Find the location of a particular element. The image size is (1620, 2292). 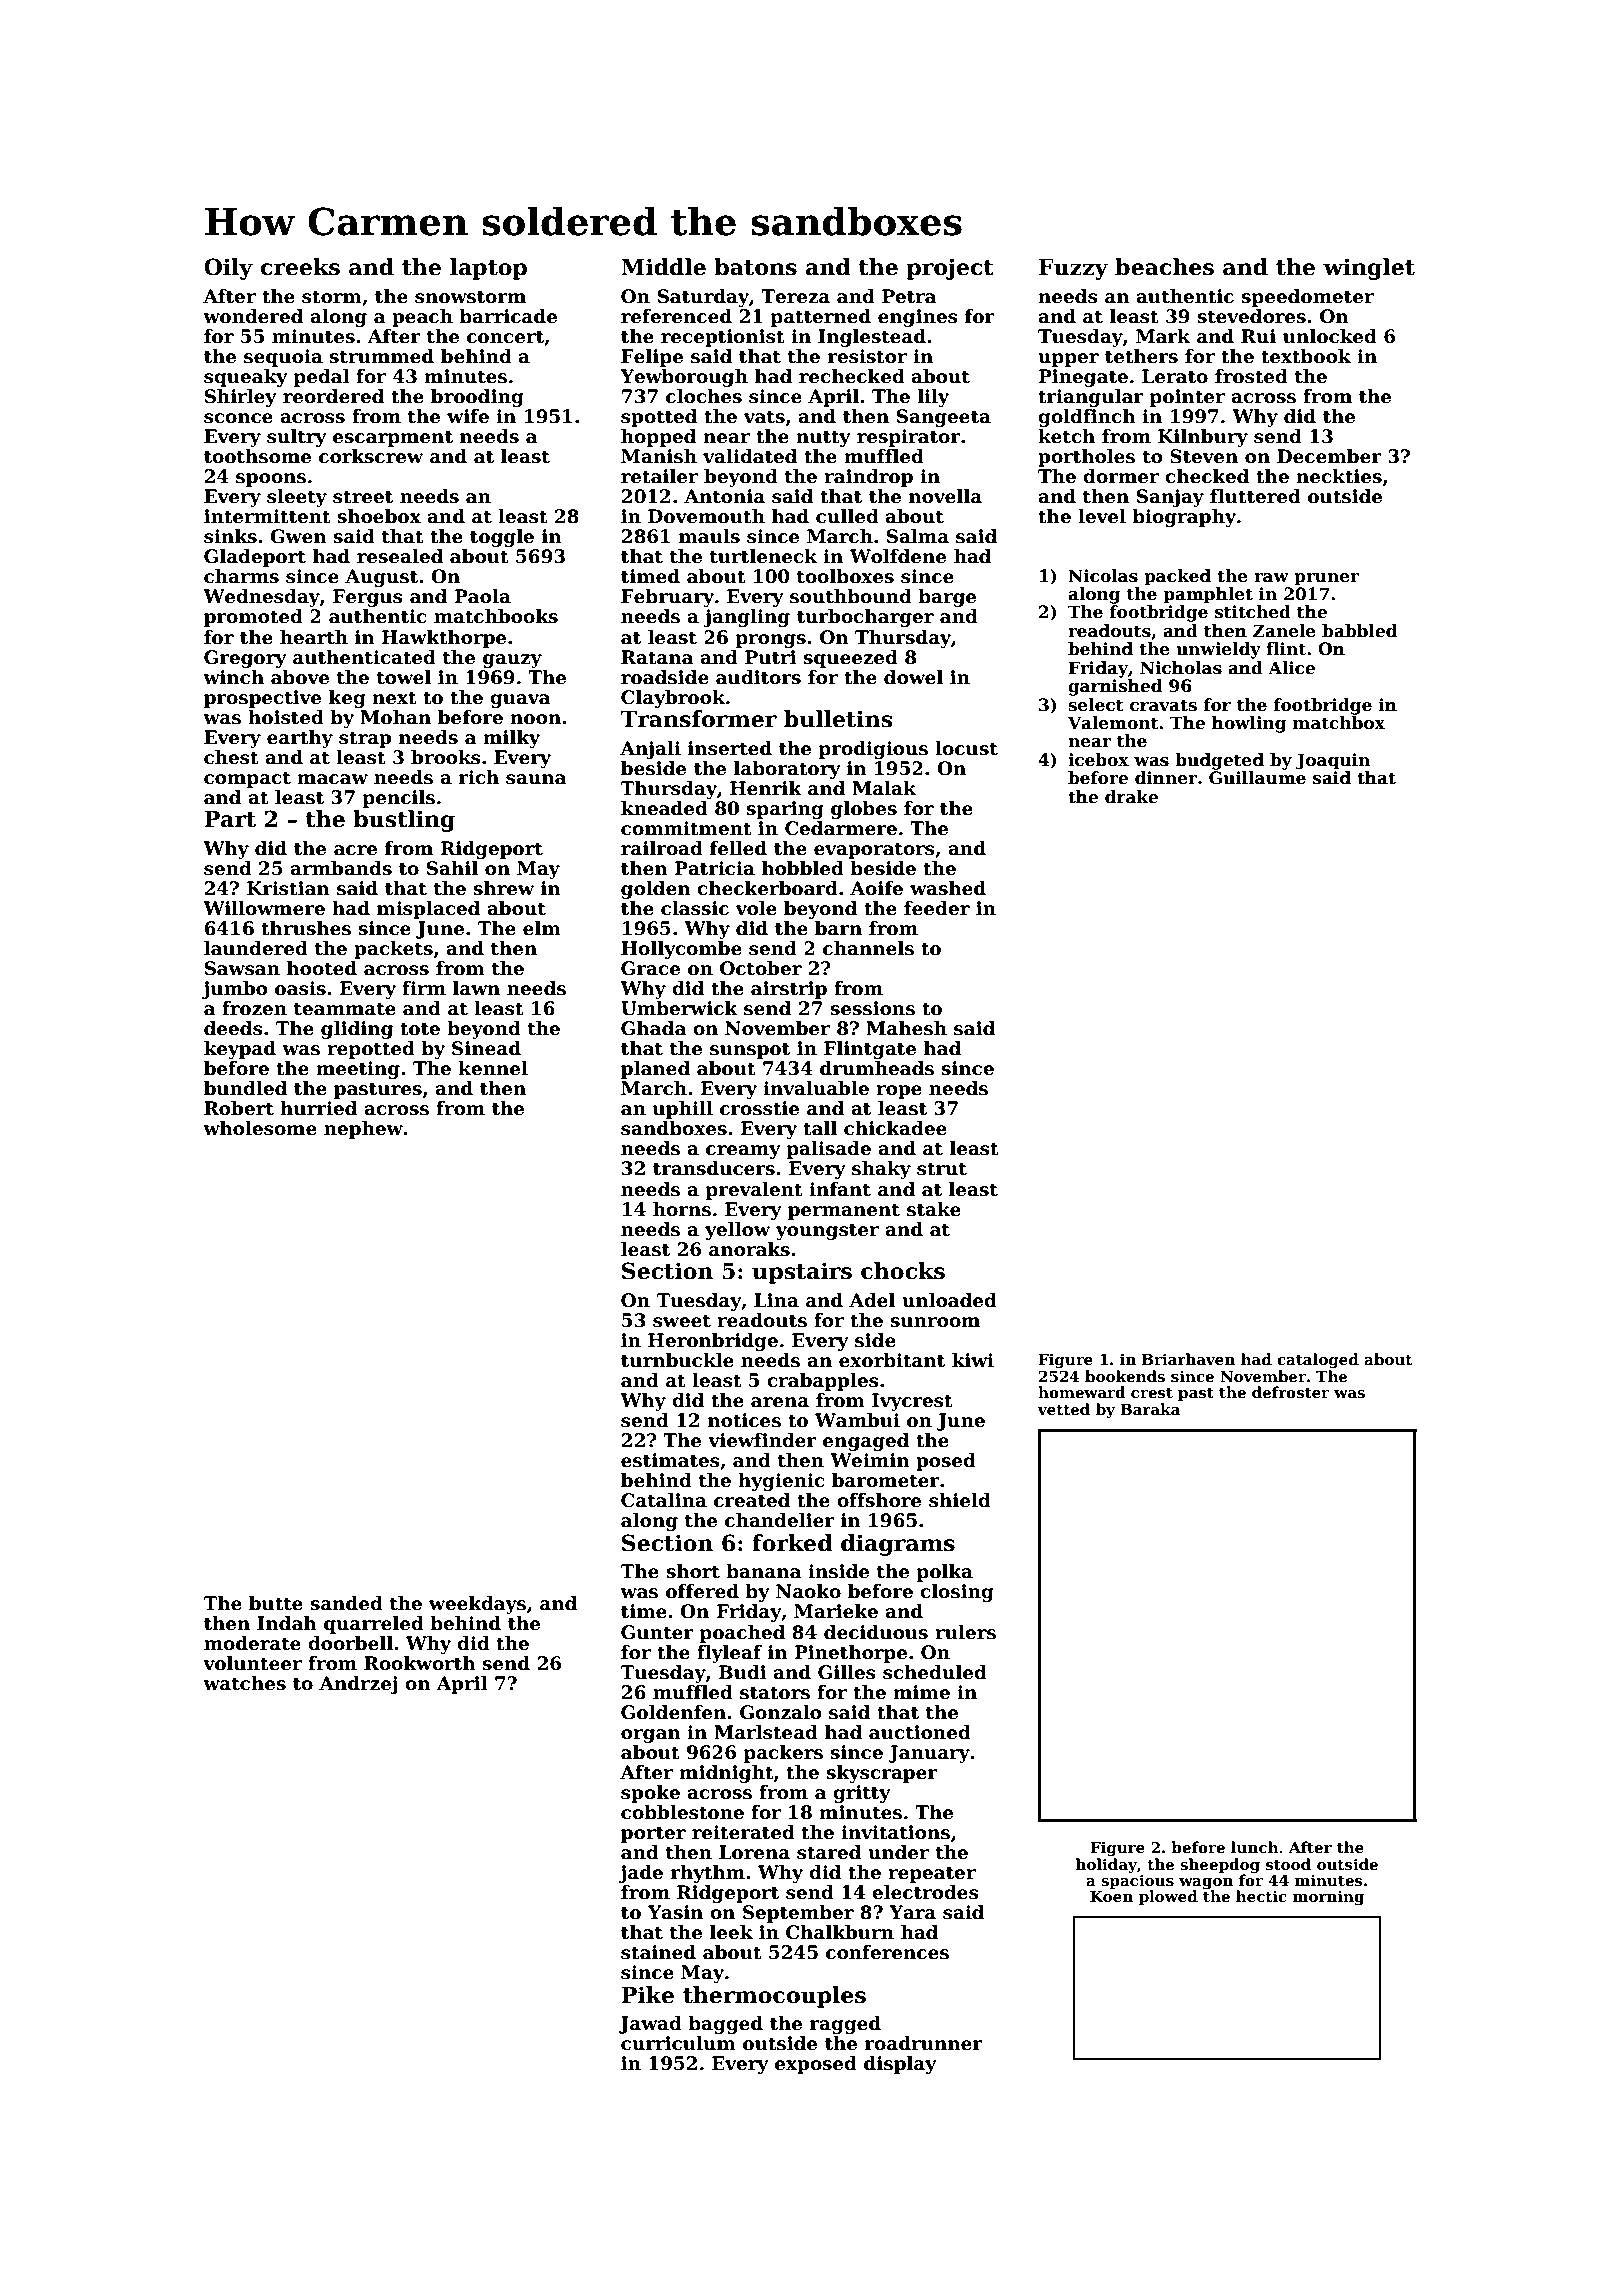

barge is located at coordinates (947, 598).
